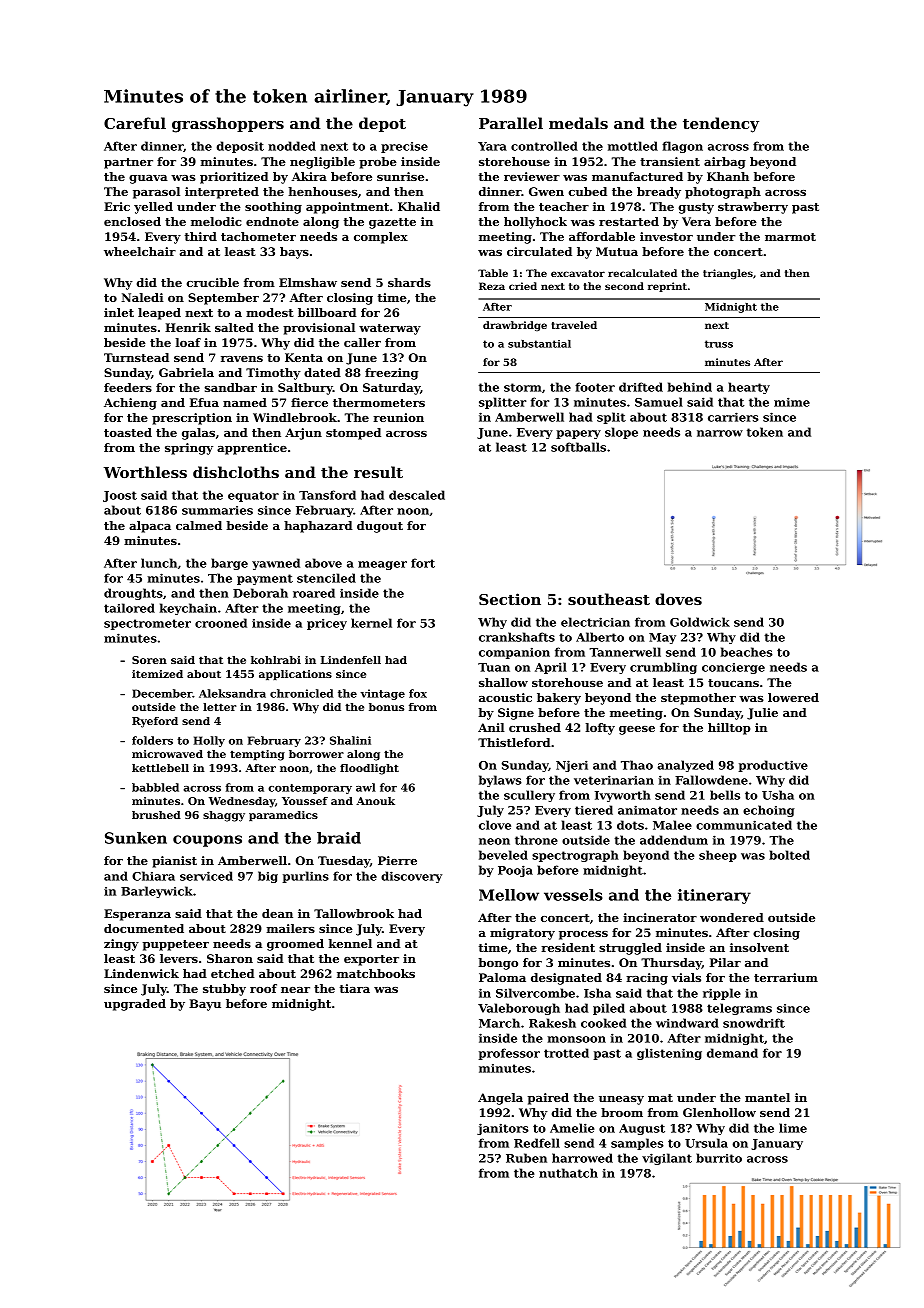 The image size is (924, 1308). Describe the element at coordinates (228, 125) in the document. I see `grasshoppers` at that location.
